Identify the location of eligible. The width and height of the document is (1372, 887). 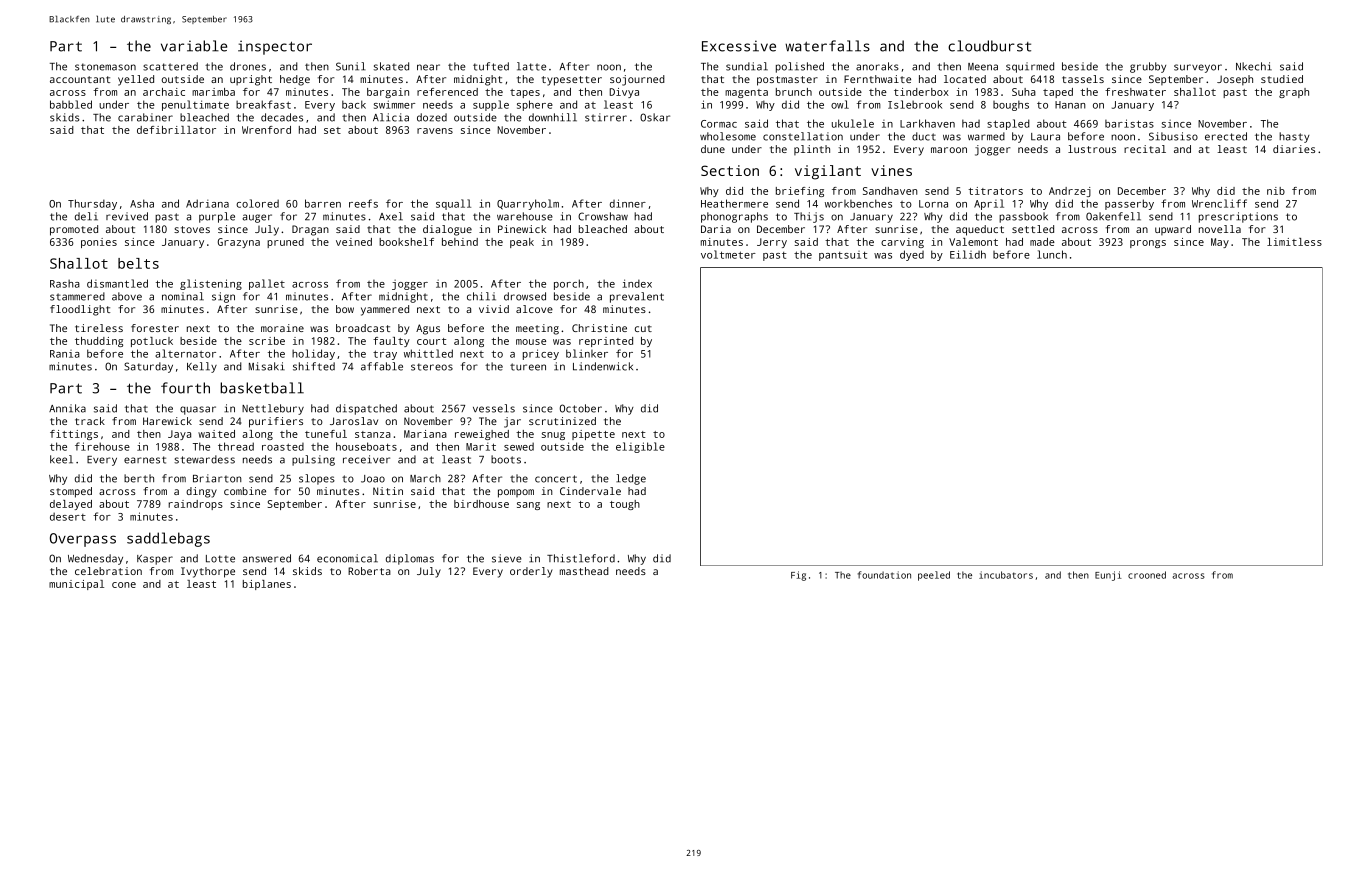
(640, 447).
